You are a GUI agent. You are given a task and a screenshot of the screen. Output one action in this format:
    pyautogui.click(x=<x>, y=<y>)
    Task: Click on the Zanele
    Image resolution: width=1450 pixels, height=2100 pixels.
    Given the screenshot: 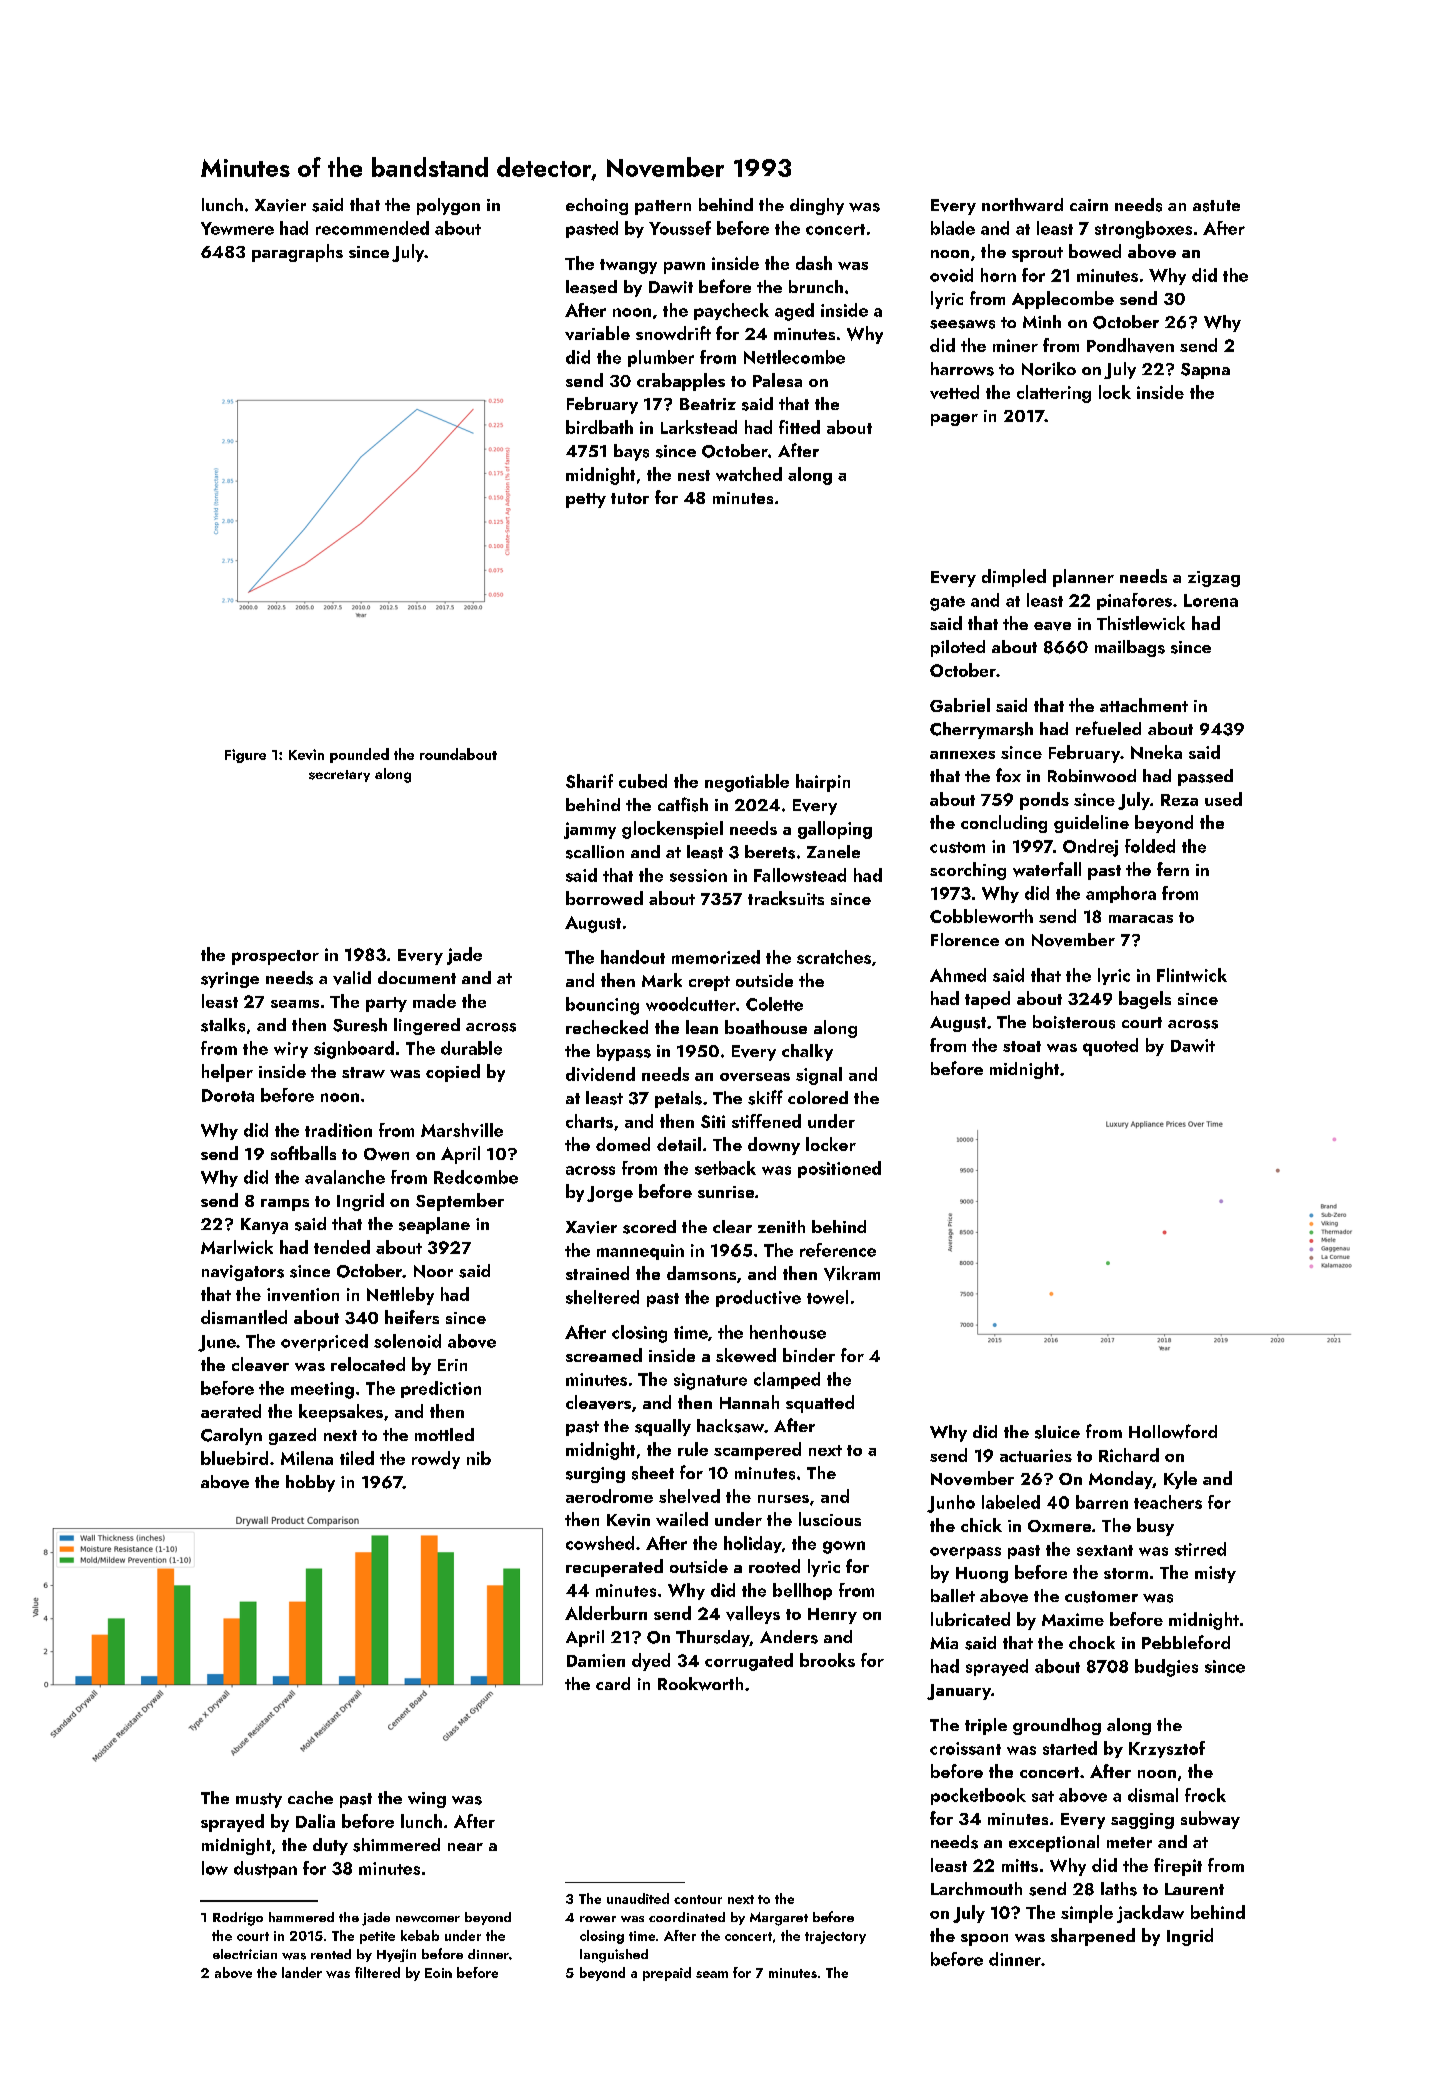 What is the action you would take?
    pyautogui.click(x=833, y=851)
